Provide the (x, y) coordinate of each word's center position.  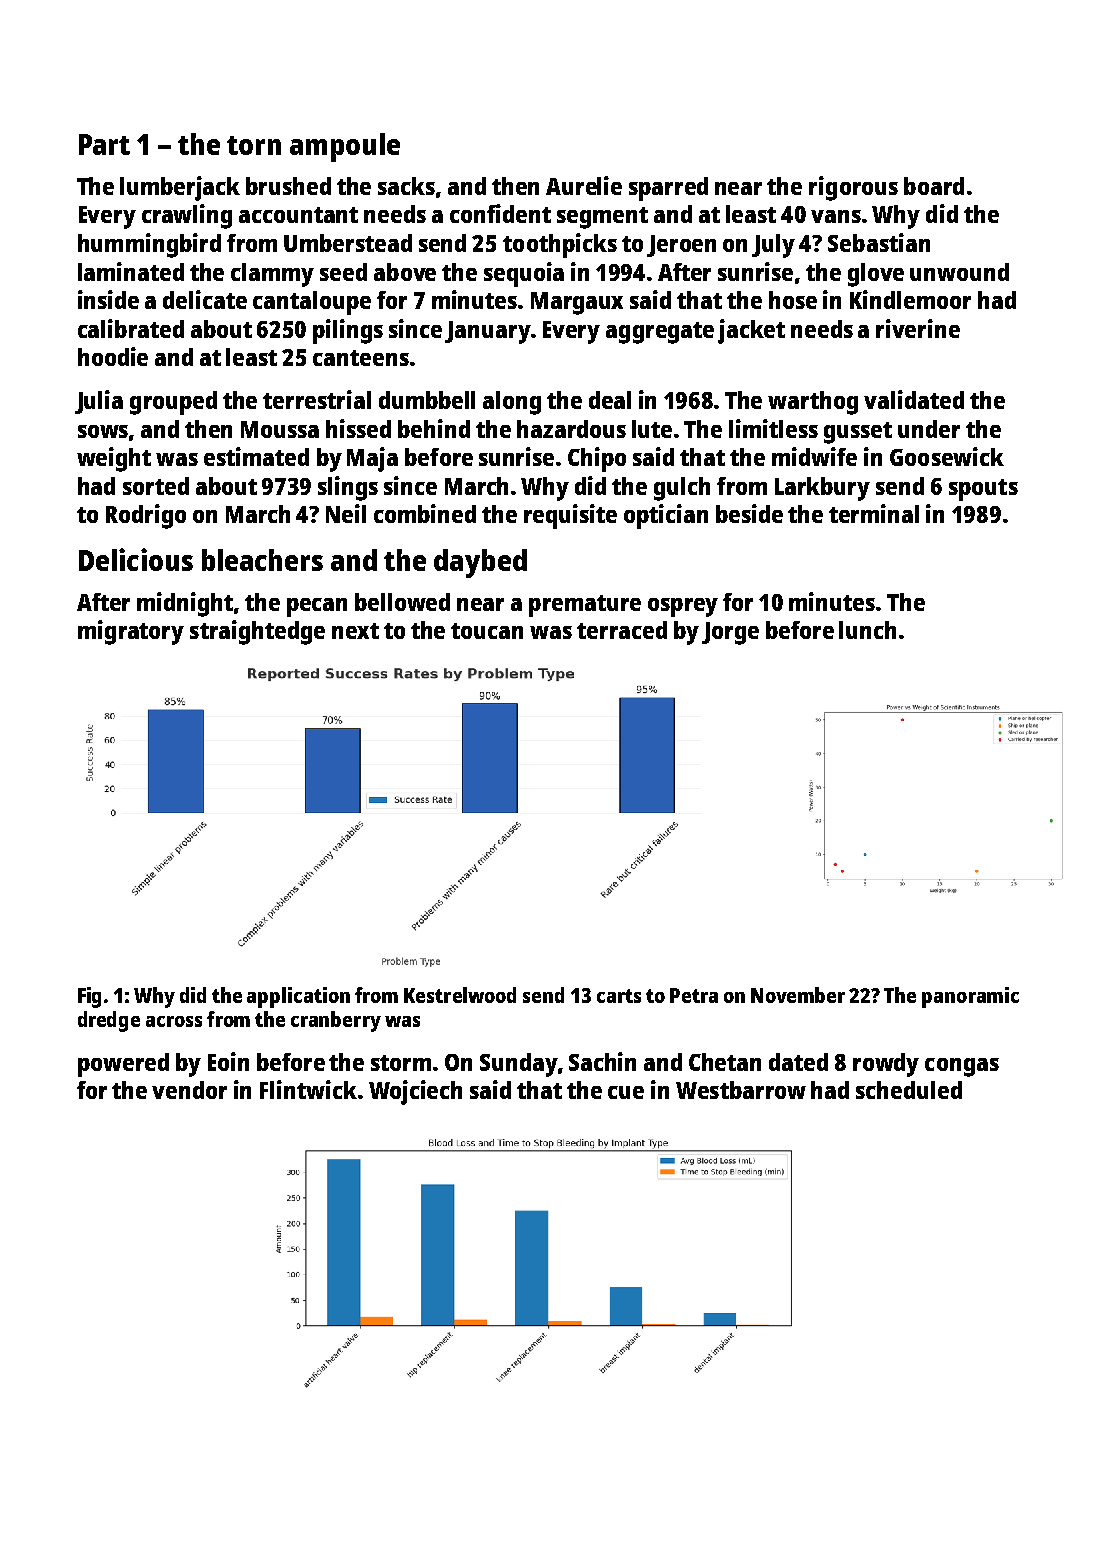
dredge (109, 1021)
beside (749, 513)
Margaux (577, 303)
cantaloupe (312, 303)
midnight (185, 604)
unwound (959, 272)
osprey (683, 607)
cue (626, 1092)
